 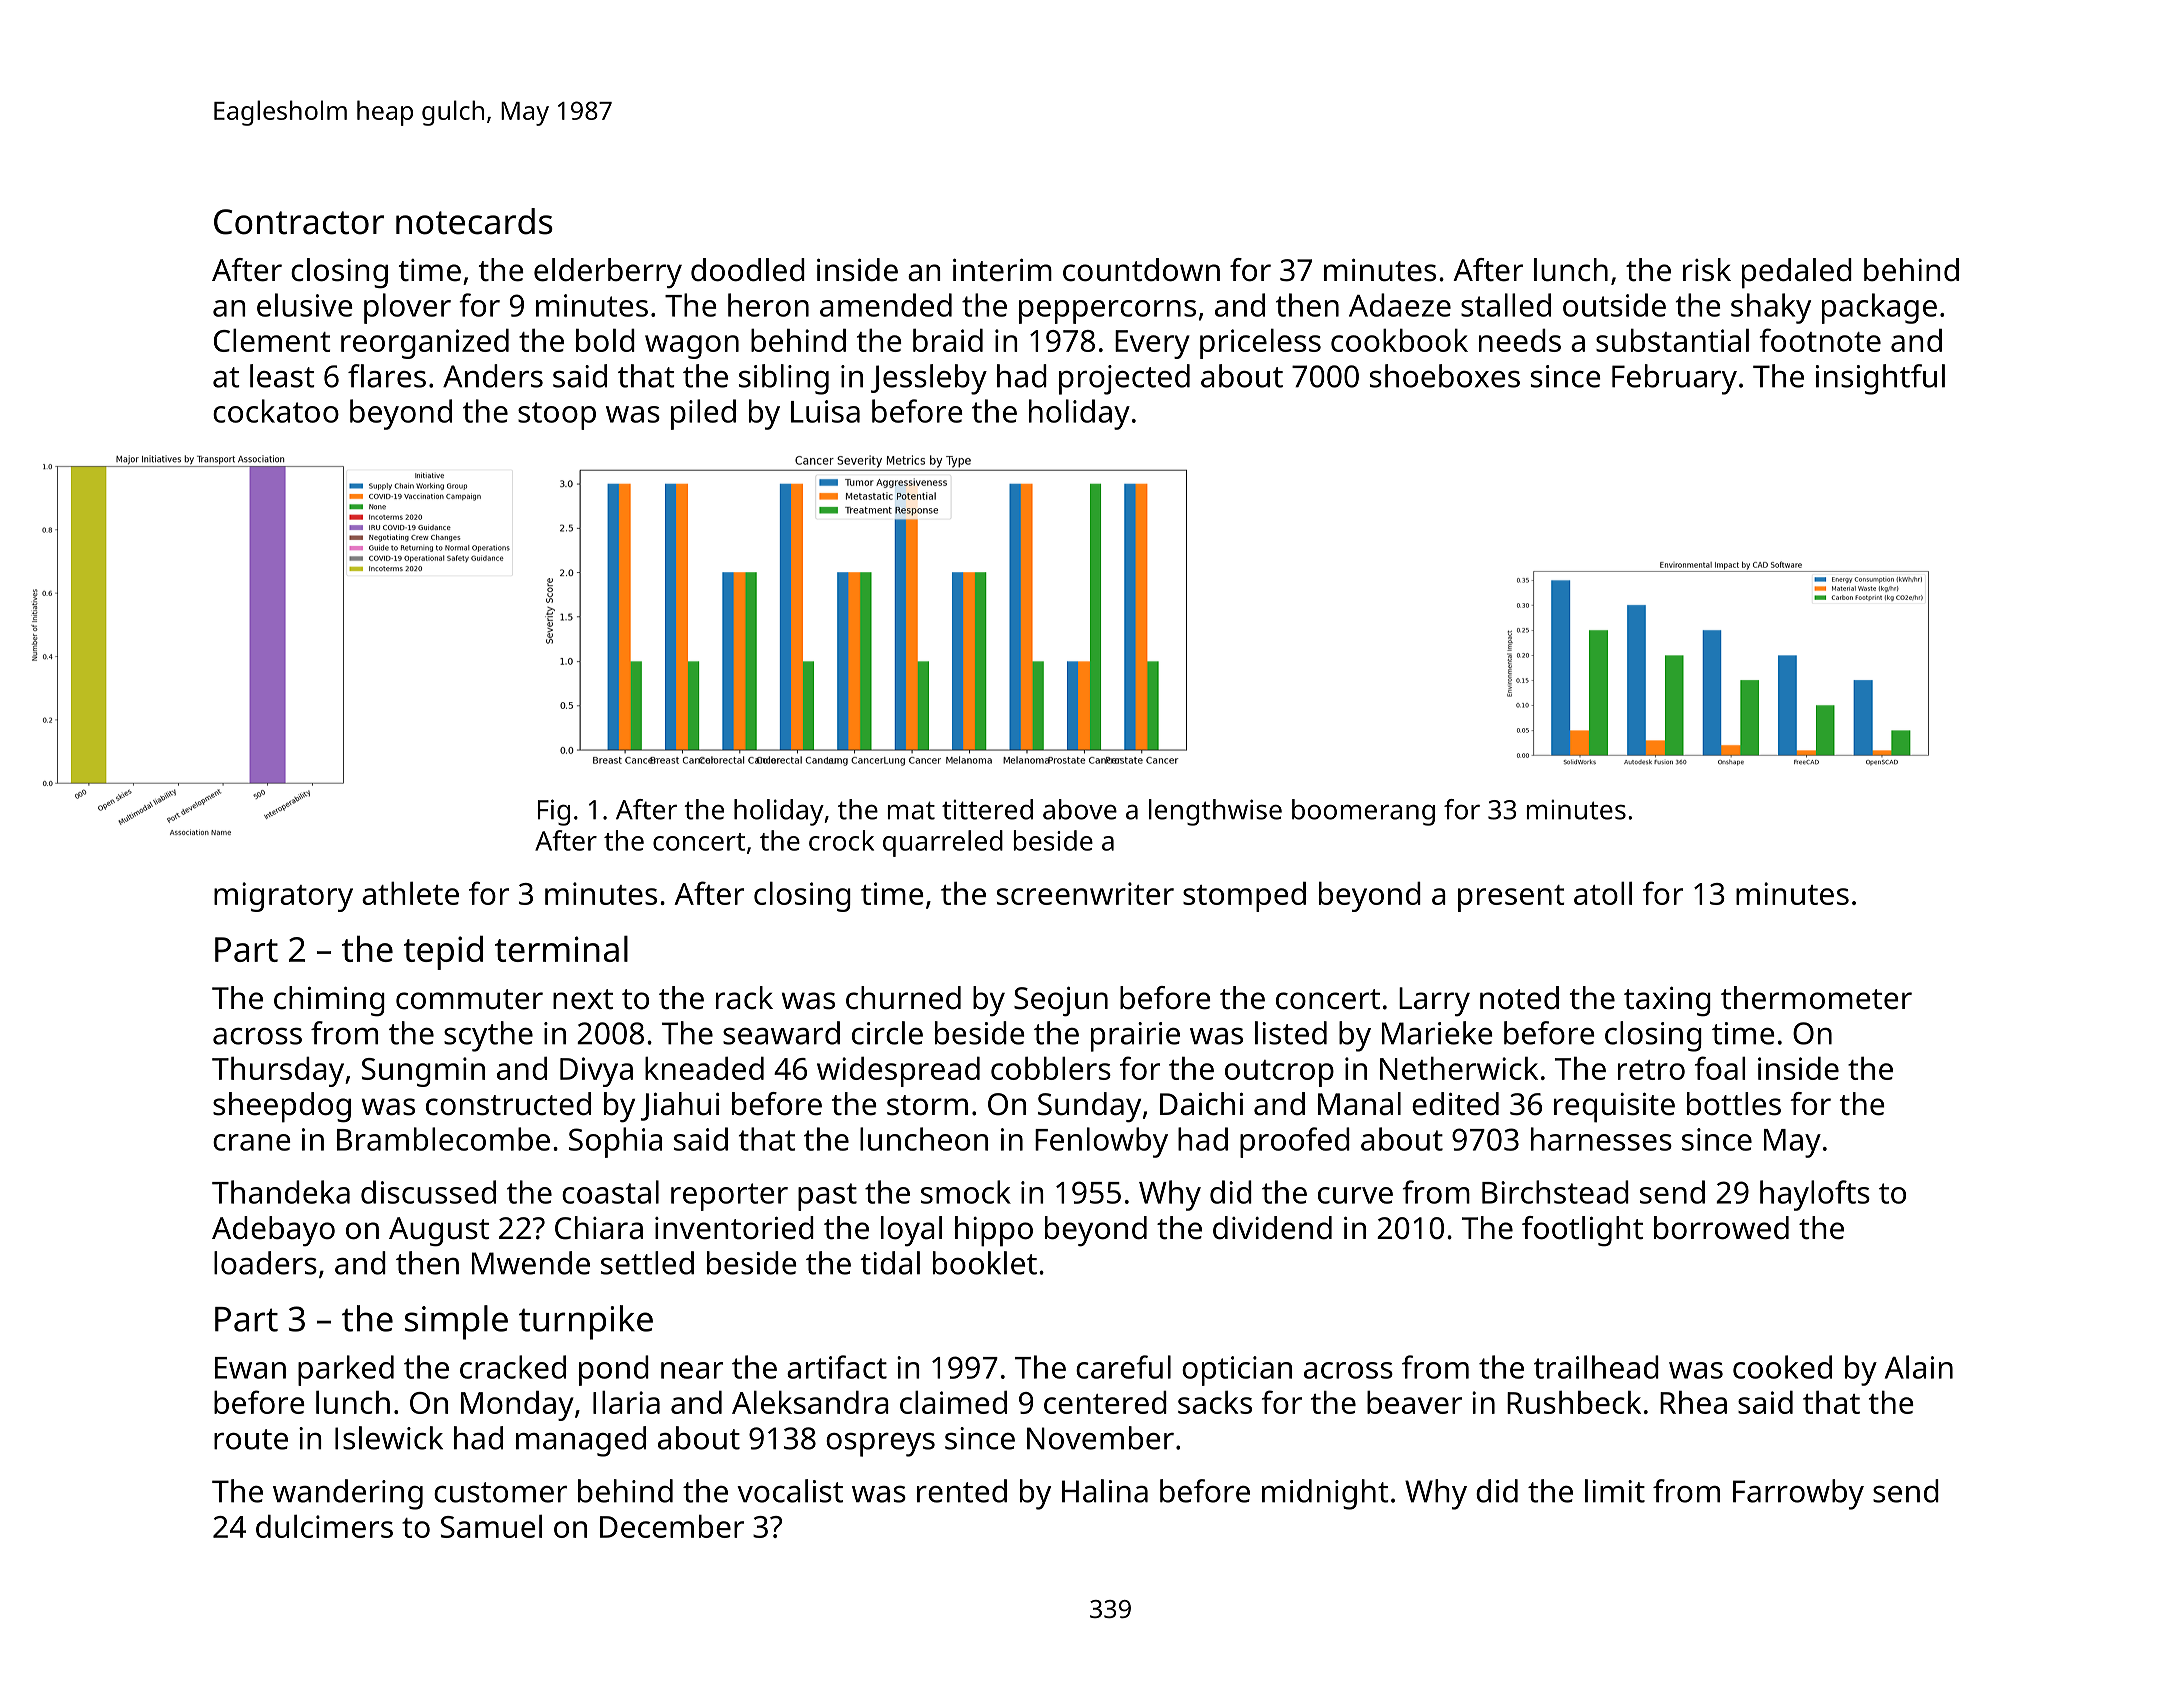 What do you see at coordinates (1105, 1491) in the screenshot?
I see `Halina` at bounding box center [1105, 1491].
